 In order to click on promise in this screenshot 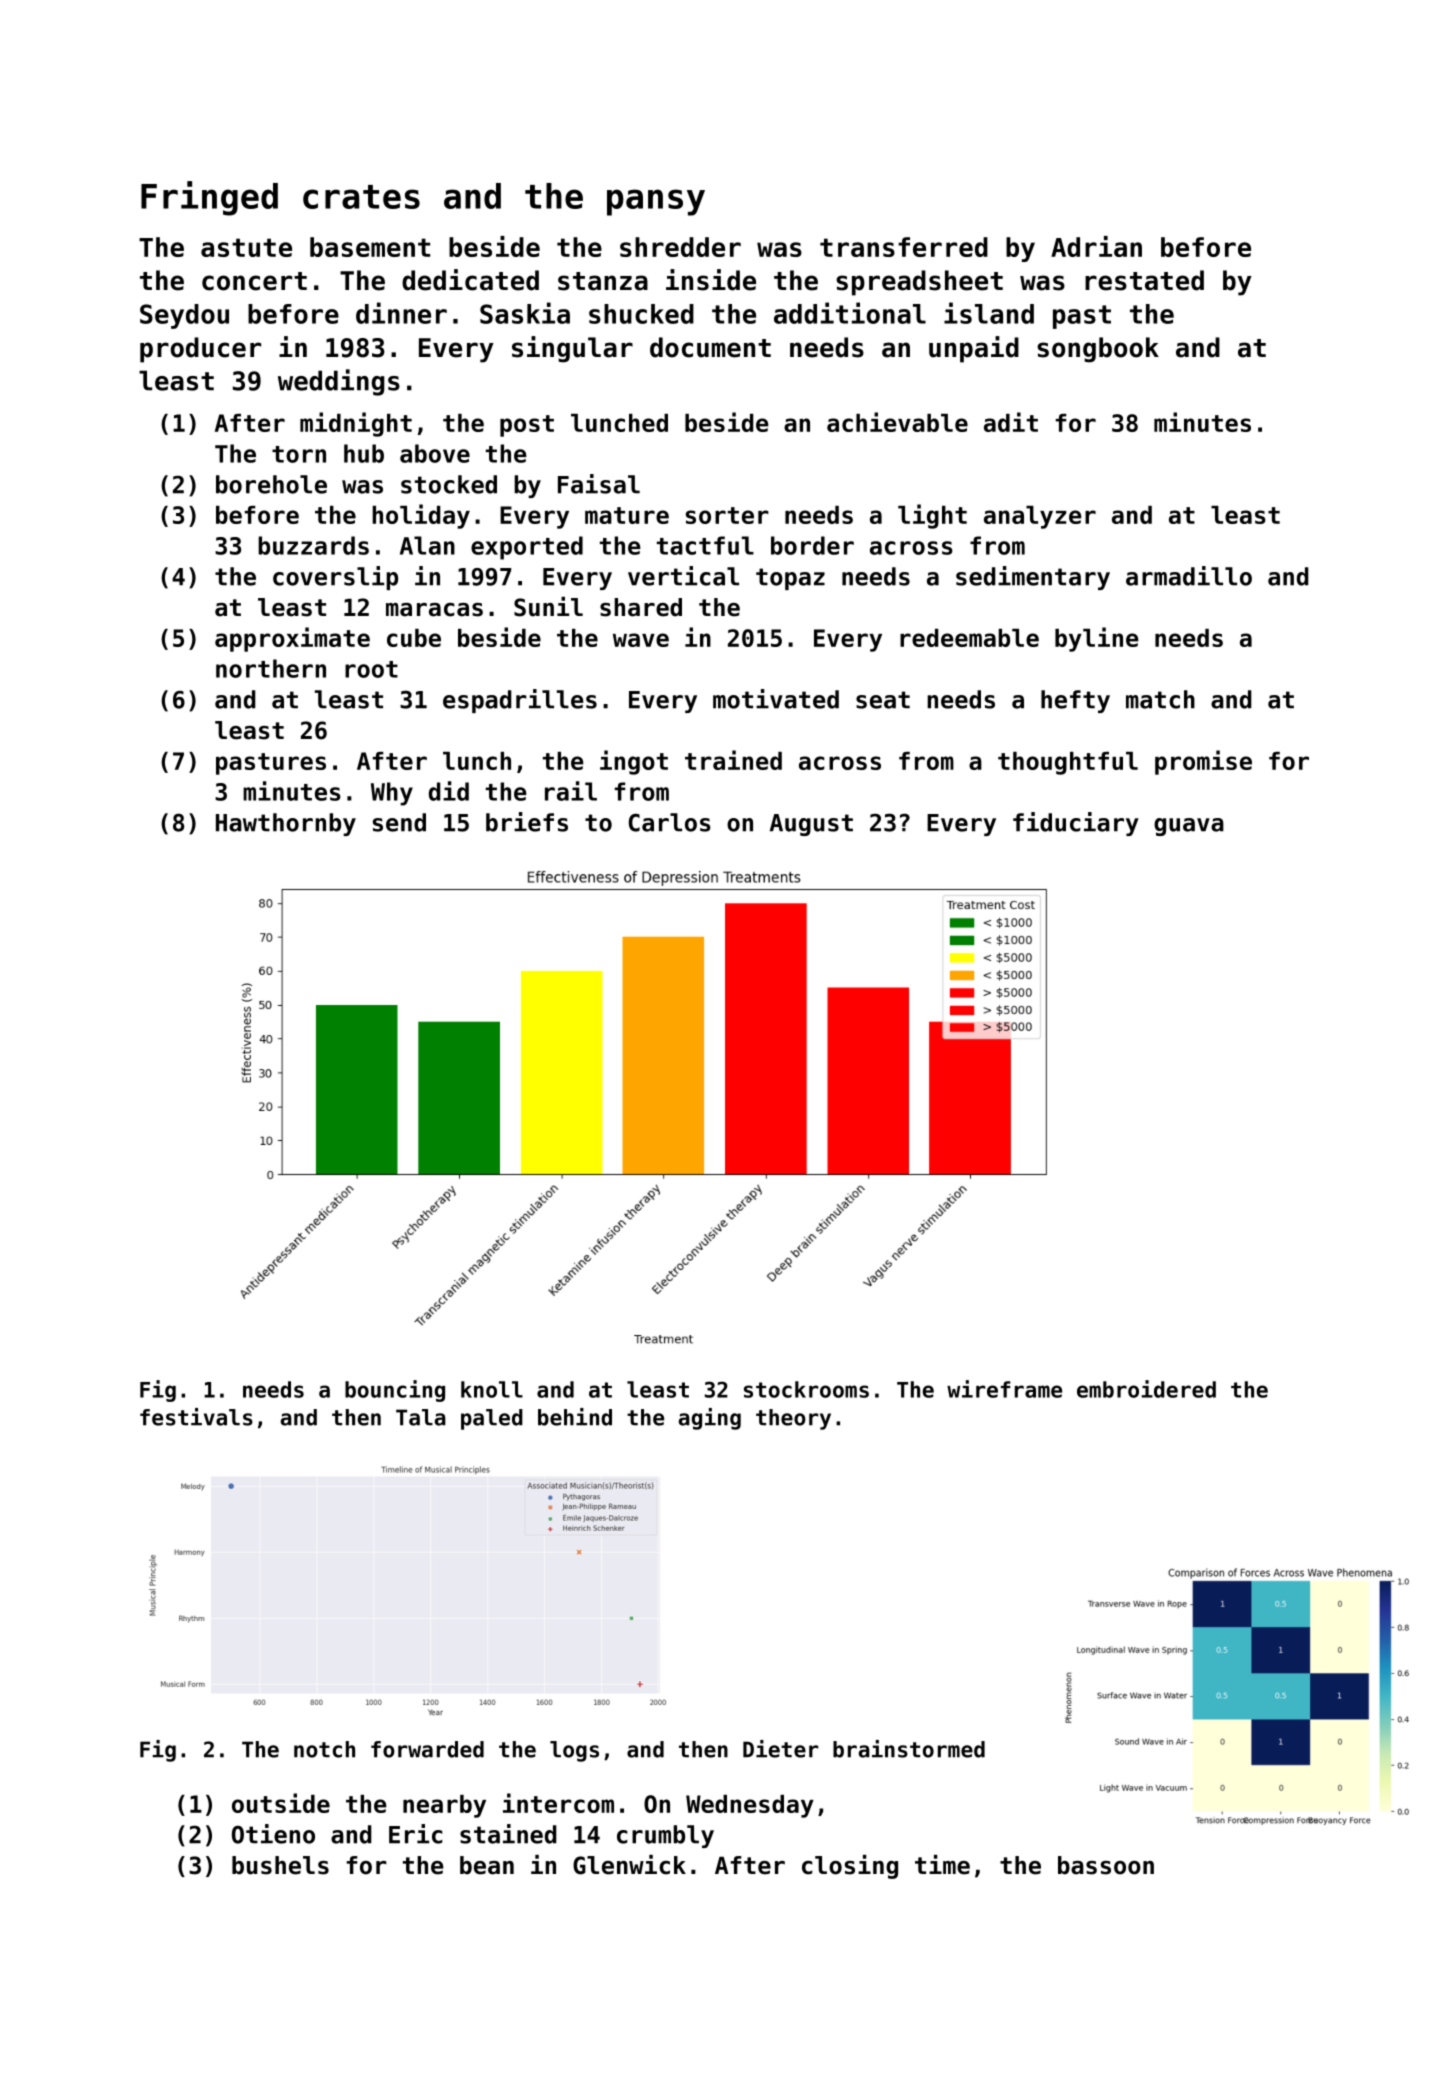, I will do `click(1203, 762)`.
